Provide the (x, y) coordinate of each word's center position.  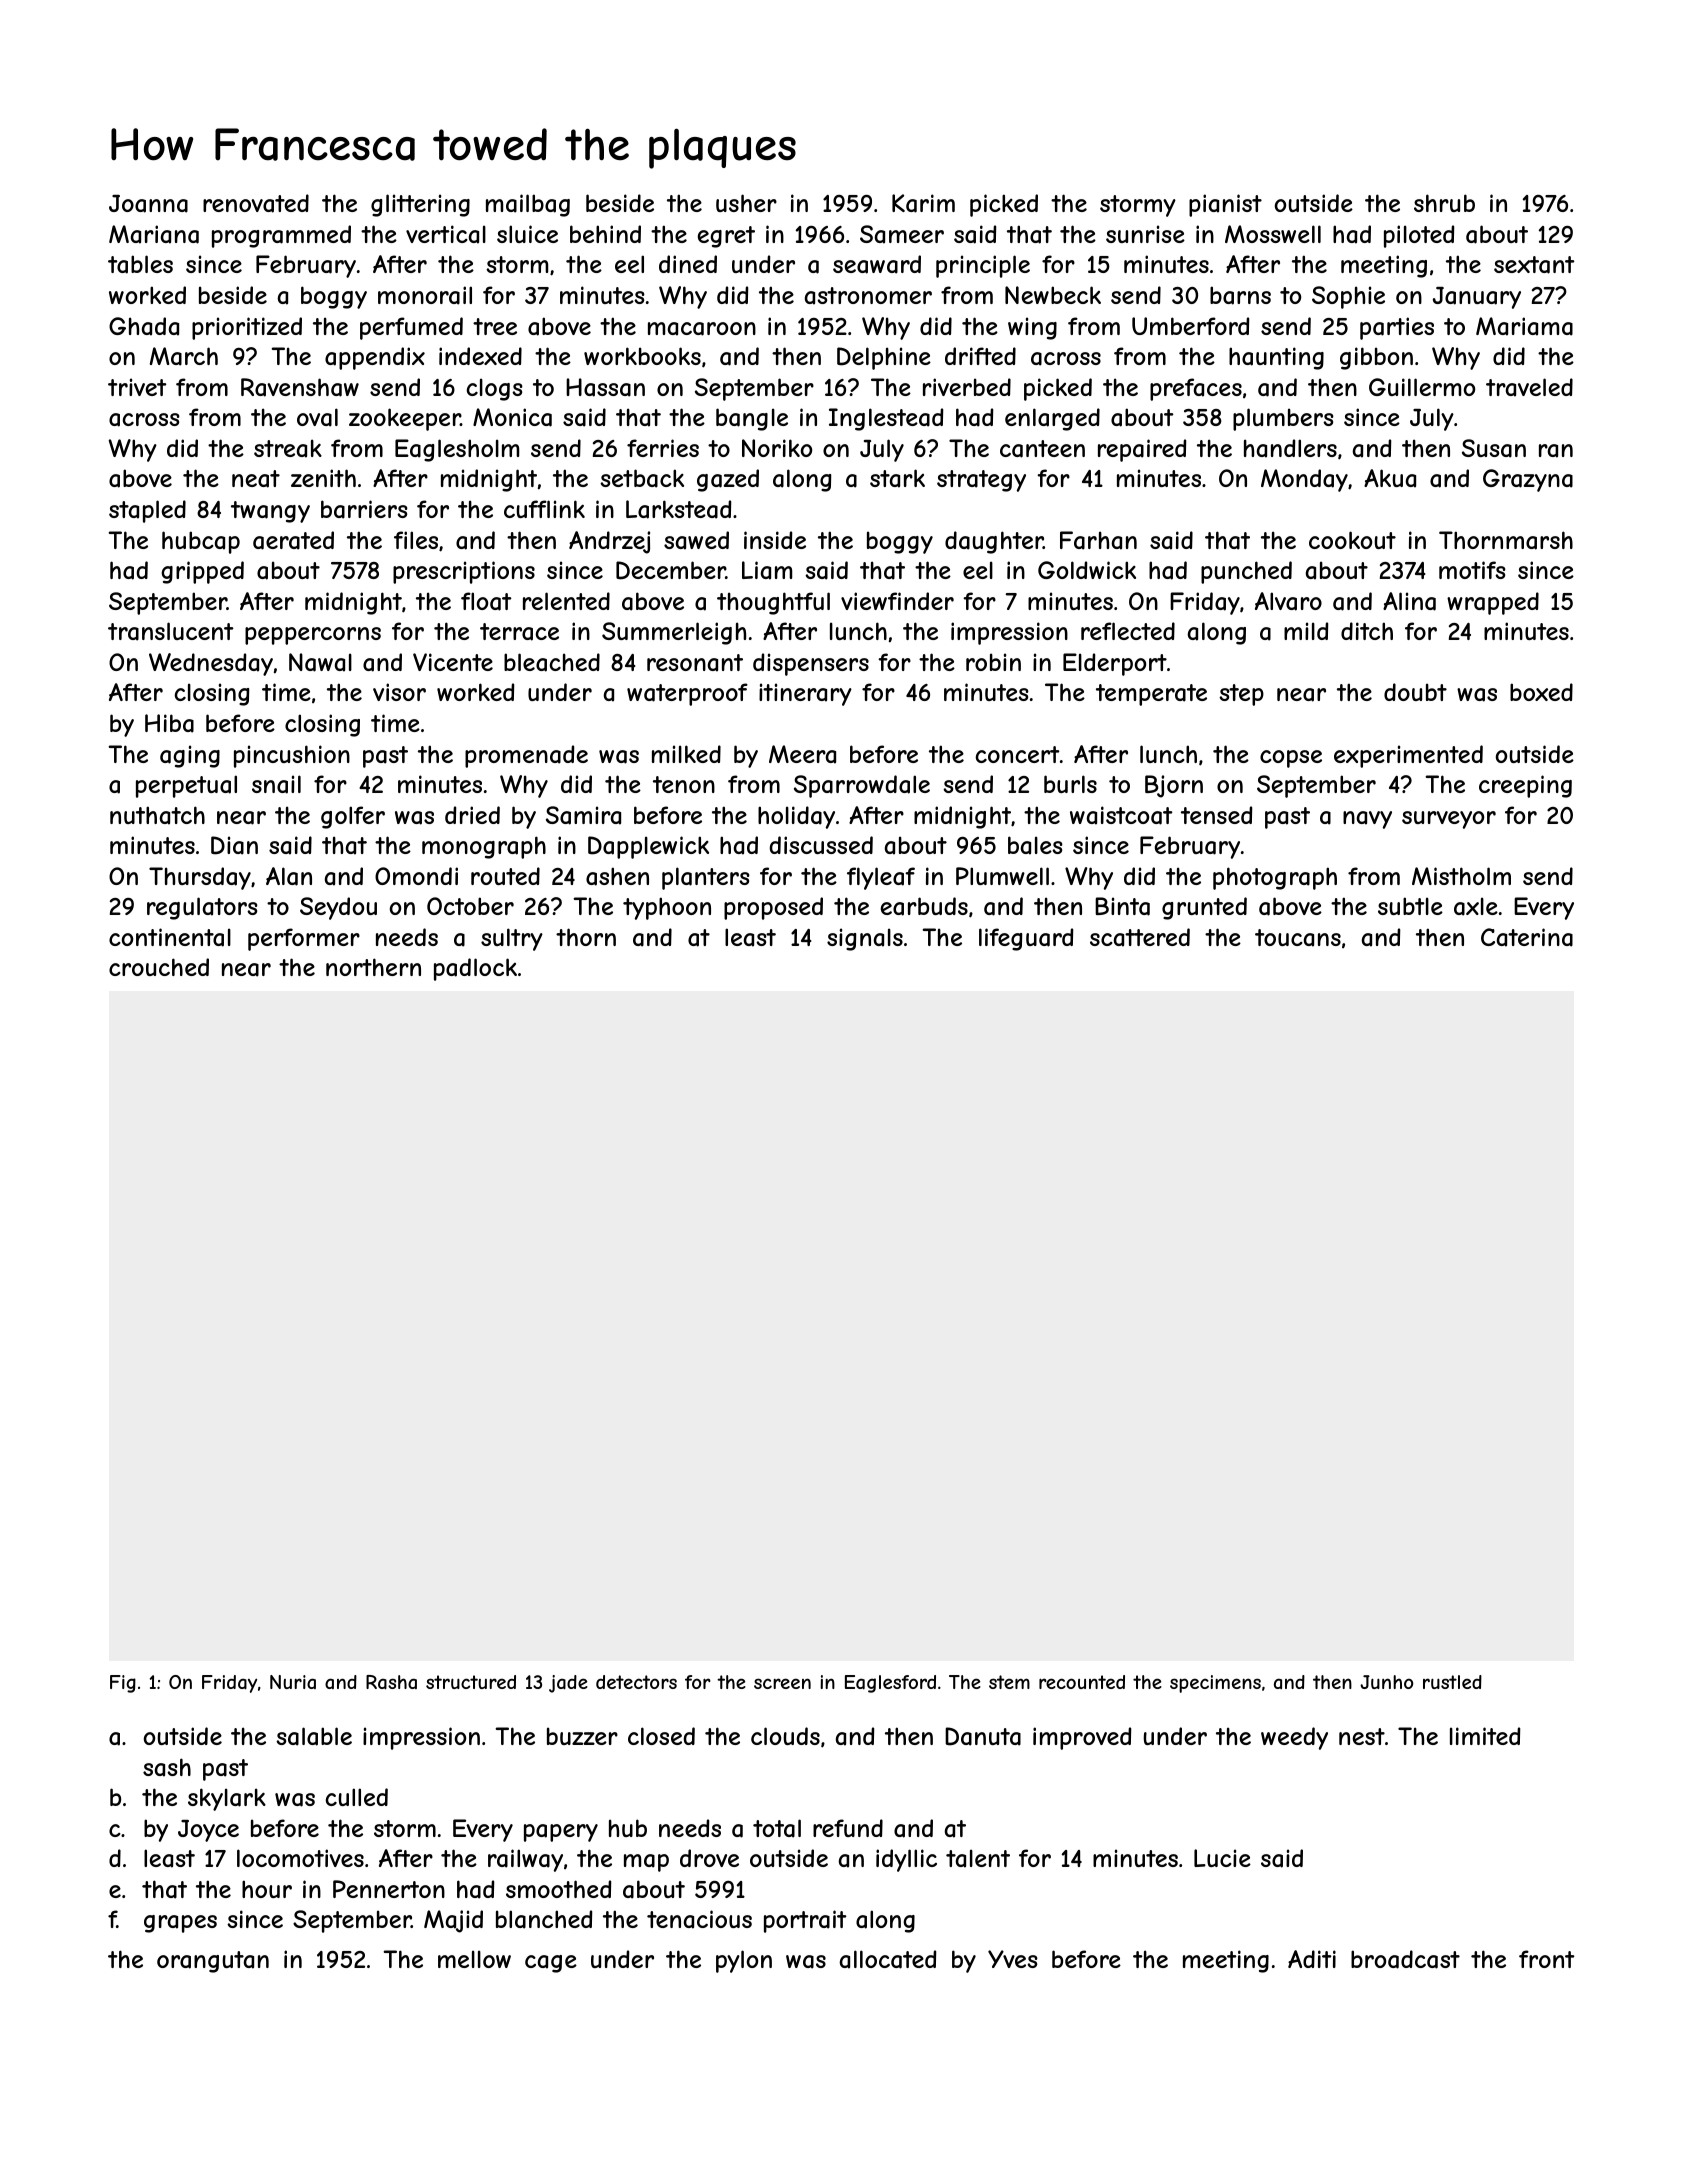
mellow (474, 1959)
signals (865, 939)
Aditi (1312, 1959)
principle (983, 266)
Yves (1013, 1959)
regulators (202, 908)
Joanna (148, 204)
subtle (1410, 906)
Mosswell (1273, 234)
